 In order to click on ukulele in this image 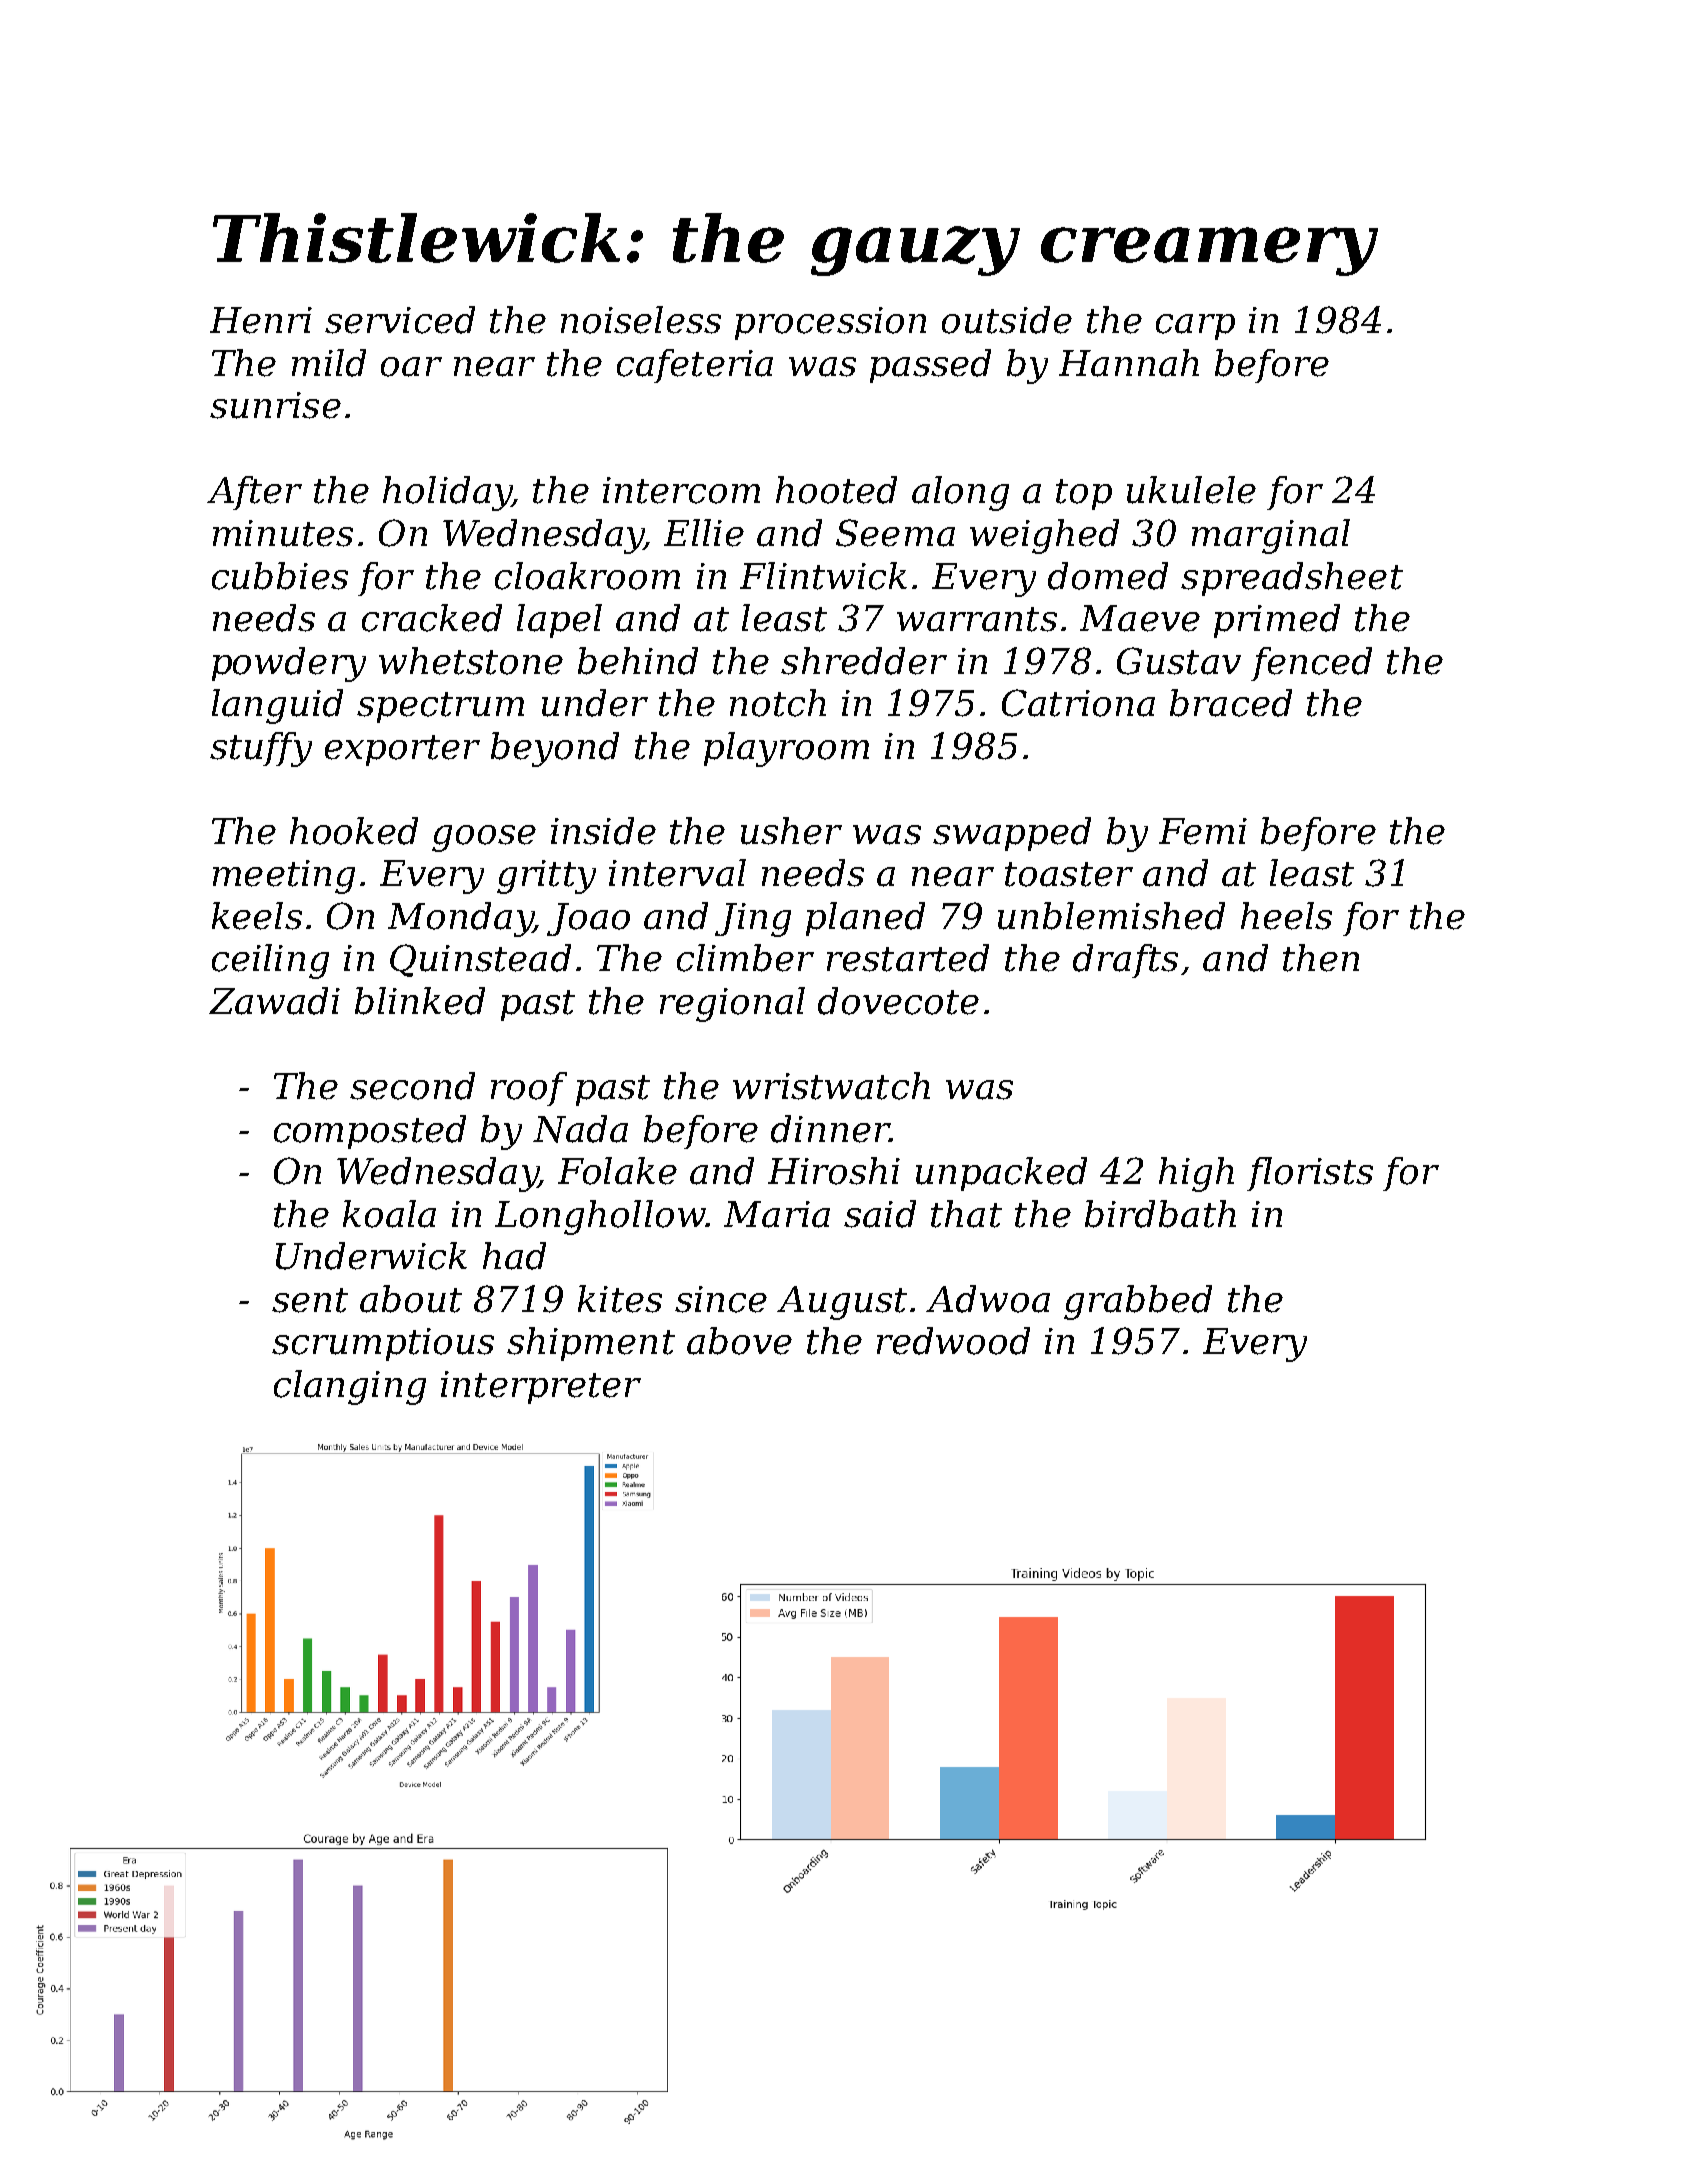, I will do `click(1191, 490)`.
